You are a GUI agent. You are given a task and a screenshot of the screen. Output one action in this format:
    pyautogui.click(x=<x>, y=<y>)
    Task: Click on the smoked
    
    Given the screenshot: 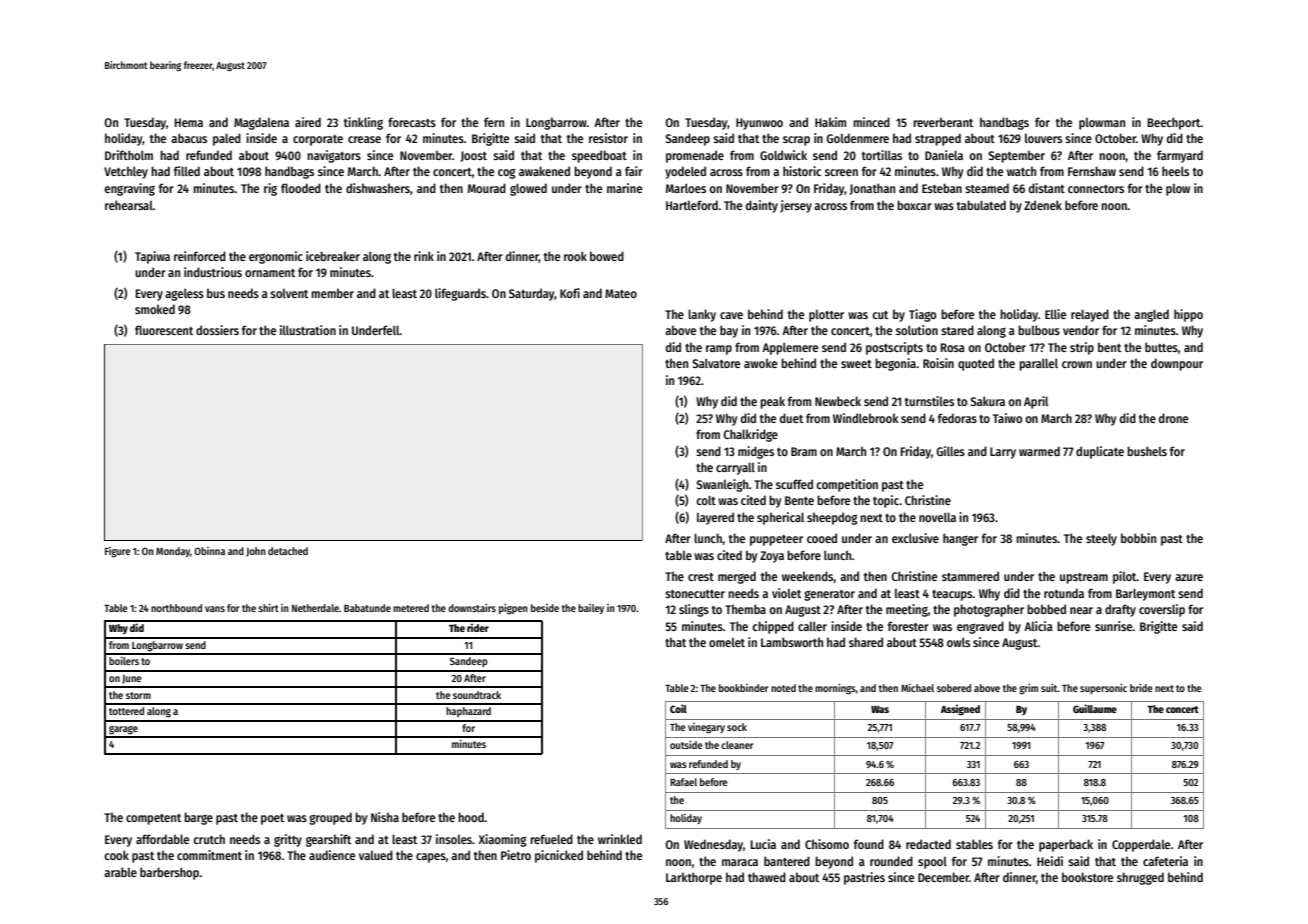 What is the action you would take?
    pyautogui.click(x=155, y=309)
